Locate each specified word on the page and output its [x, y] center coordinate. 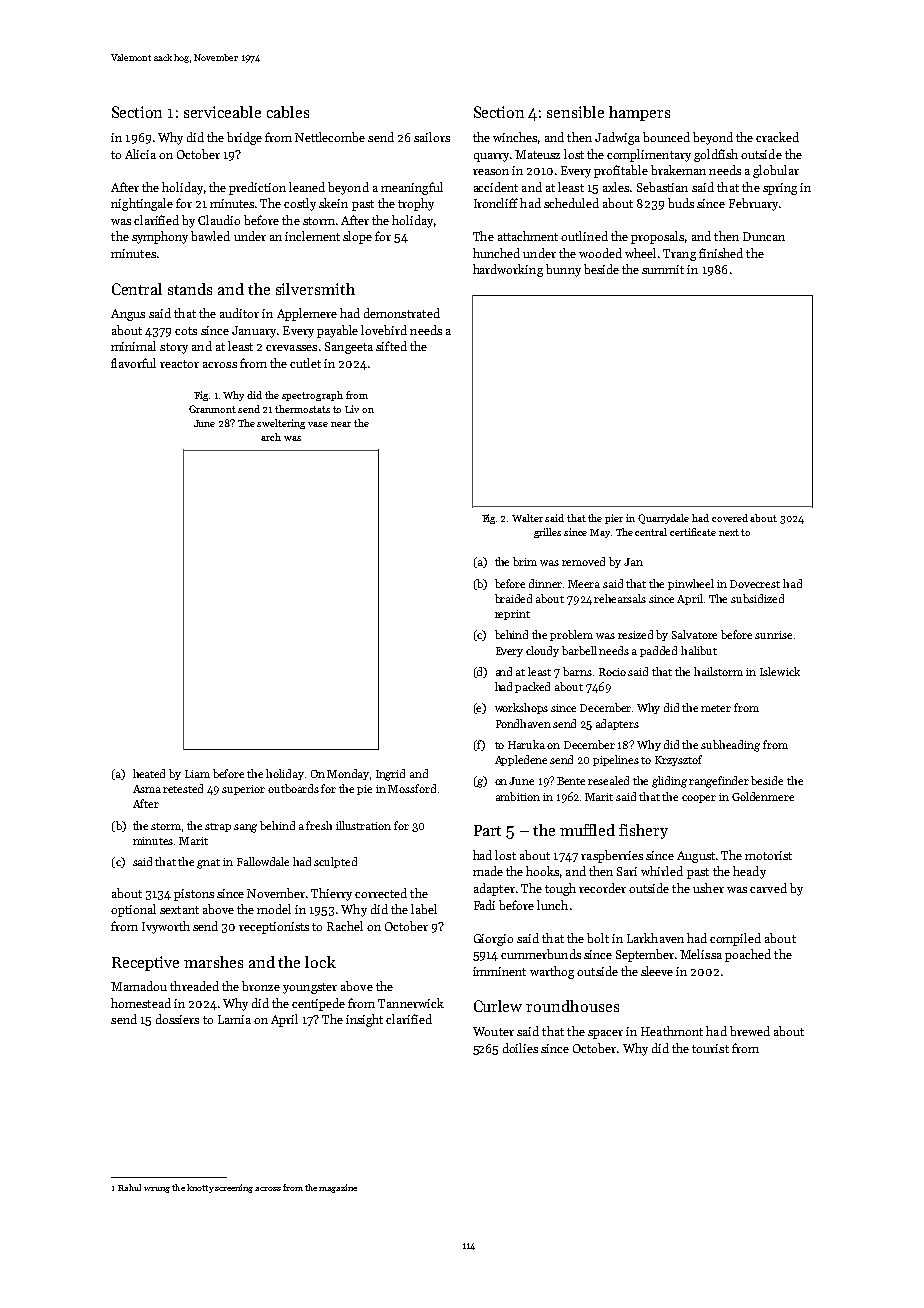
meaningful [412, 188]
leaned [307, 187]
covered [730, 518]
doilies [520, 1048]
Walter [527, 518]
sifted [391, 346]
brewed [750, 1031]
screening [234, 1188]
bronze [261, 986]
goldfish [716, 155]
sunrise [773, 635]
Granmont [212, 409]
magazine [338, 1188]
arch [271, 437]
